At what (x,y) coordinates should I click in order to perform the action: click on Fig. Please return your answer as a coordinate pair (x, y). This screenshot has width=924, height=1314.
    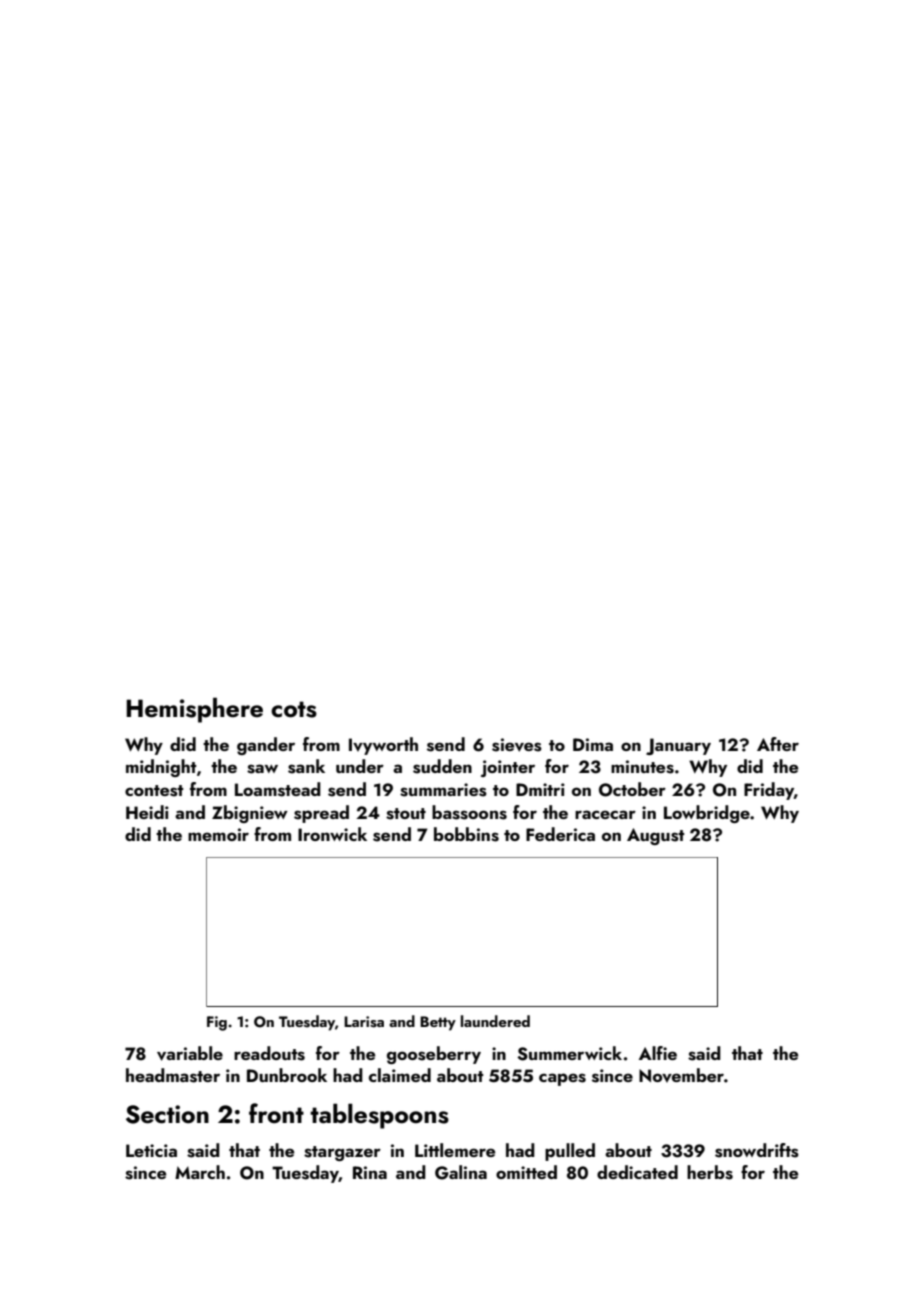
    Looking at the image, I should click on (217, 1023).
